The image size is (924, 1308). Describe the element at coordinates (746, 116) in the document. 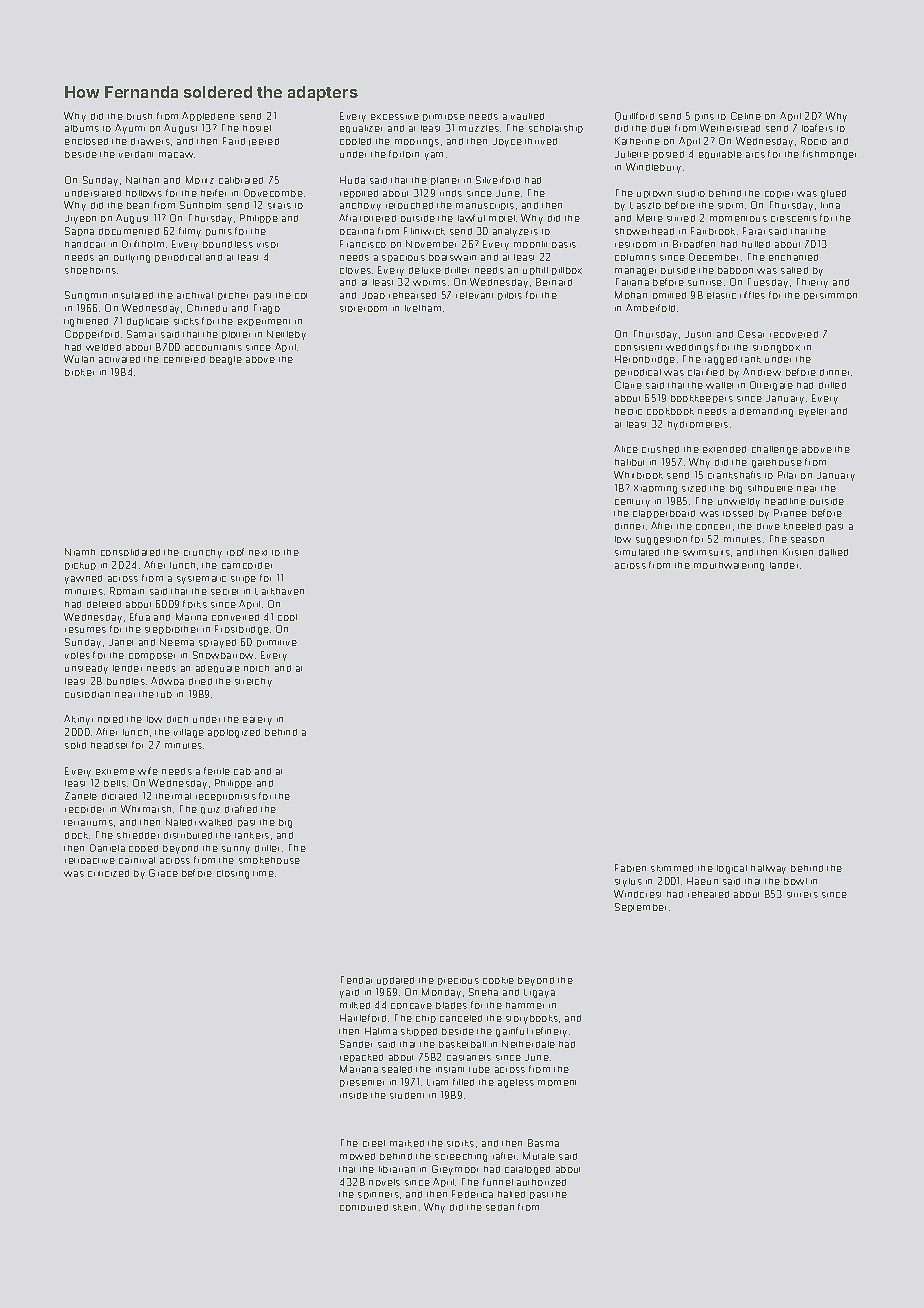

I see `Celine` at that location.
